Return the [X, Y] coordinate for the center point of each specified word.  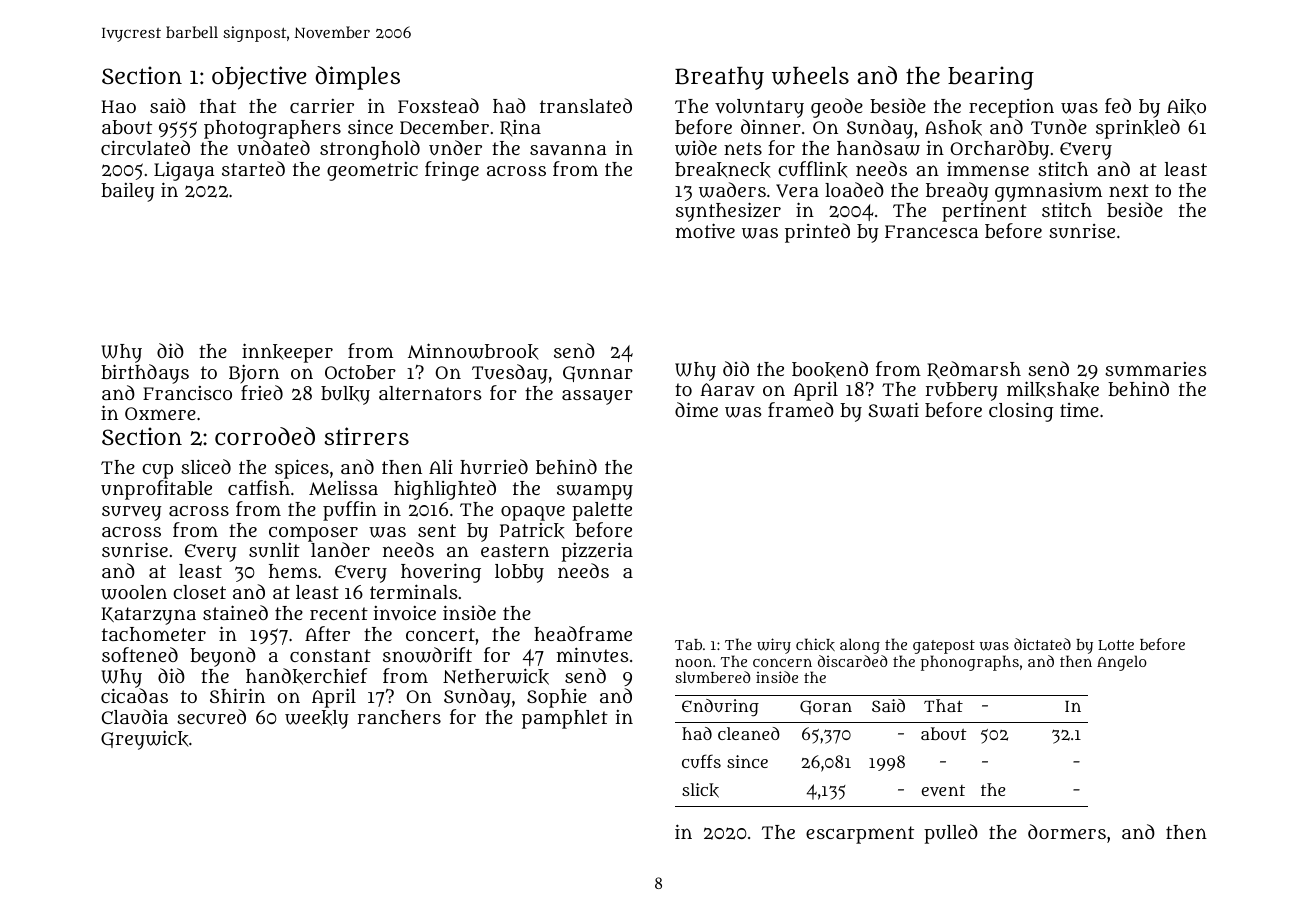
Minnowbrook [473, 351]
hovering [441, 573]
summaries [1156, 369]
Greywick [145, 740]
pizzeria [597, 552]
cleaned [749, 733]
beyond [223, 657]
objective [259, 78]
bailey [128, 192]
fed [1118, 105]
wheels [810, 76]
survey [132, 513]
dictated [1042, 644]
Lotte [1116, 645]
